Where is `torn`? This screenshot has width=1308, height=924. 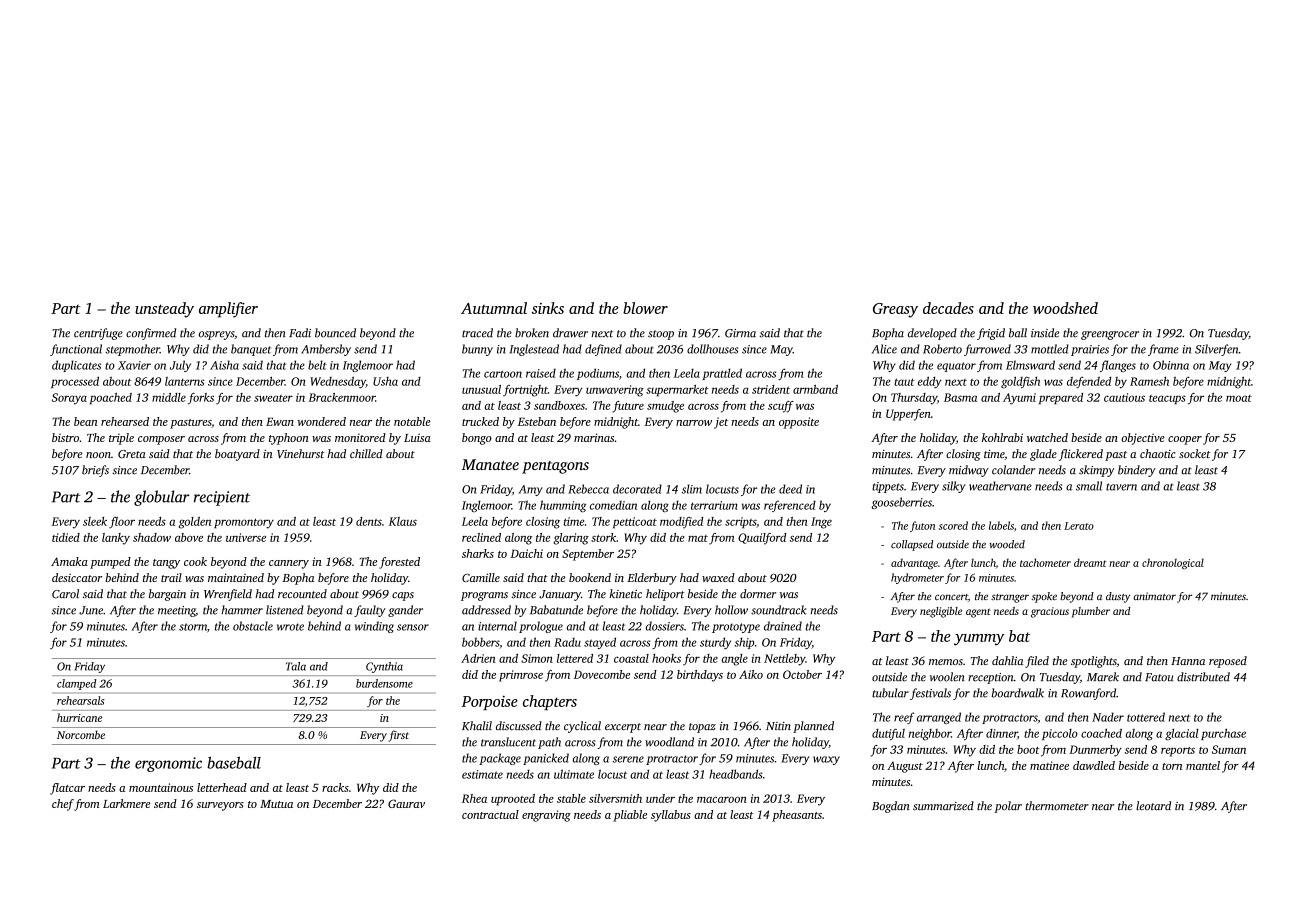
torn is located at coordinates (1172, 766).
